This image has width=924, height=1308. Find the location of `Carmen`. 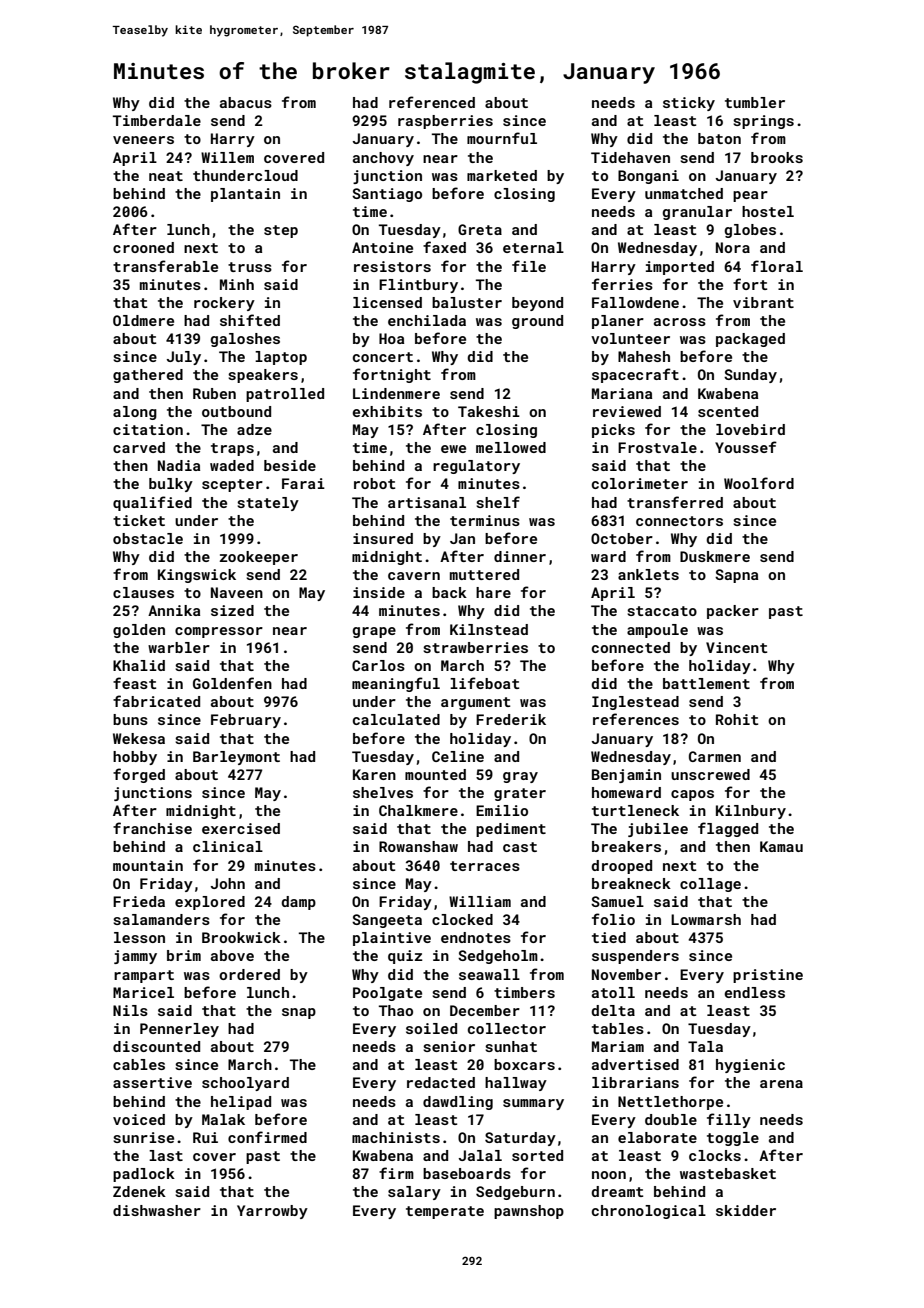

Carmen is located at coordinates (715, 756).
